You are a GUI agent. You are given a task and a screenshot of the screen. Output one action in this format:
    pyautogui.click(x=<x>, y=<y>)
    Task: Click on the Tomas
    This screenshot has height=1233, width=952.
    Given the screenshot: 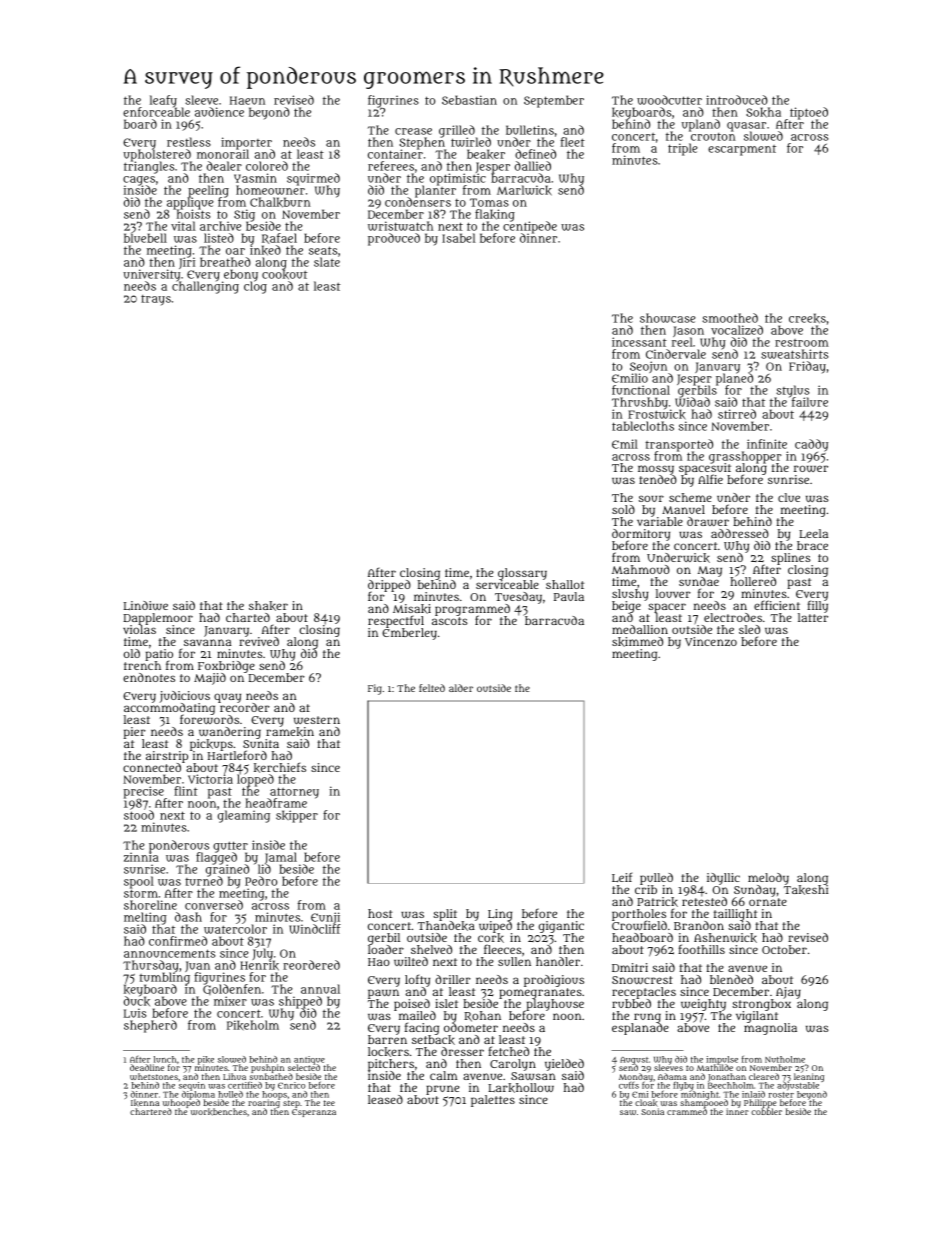 What is the action you would take?
    pyautogui.click(x=489, y=202)
